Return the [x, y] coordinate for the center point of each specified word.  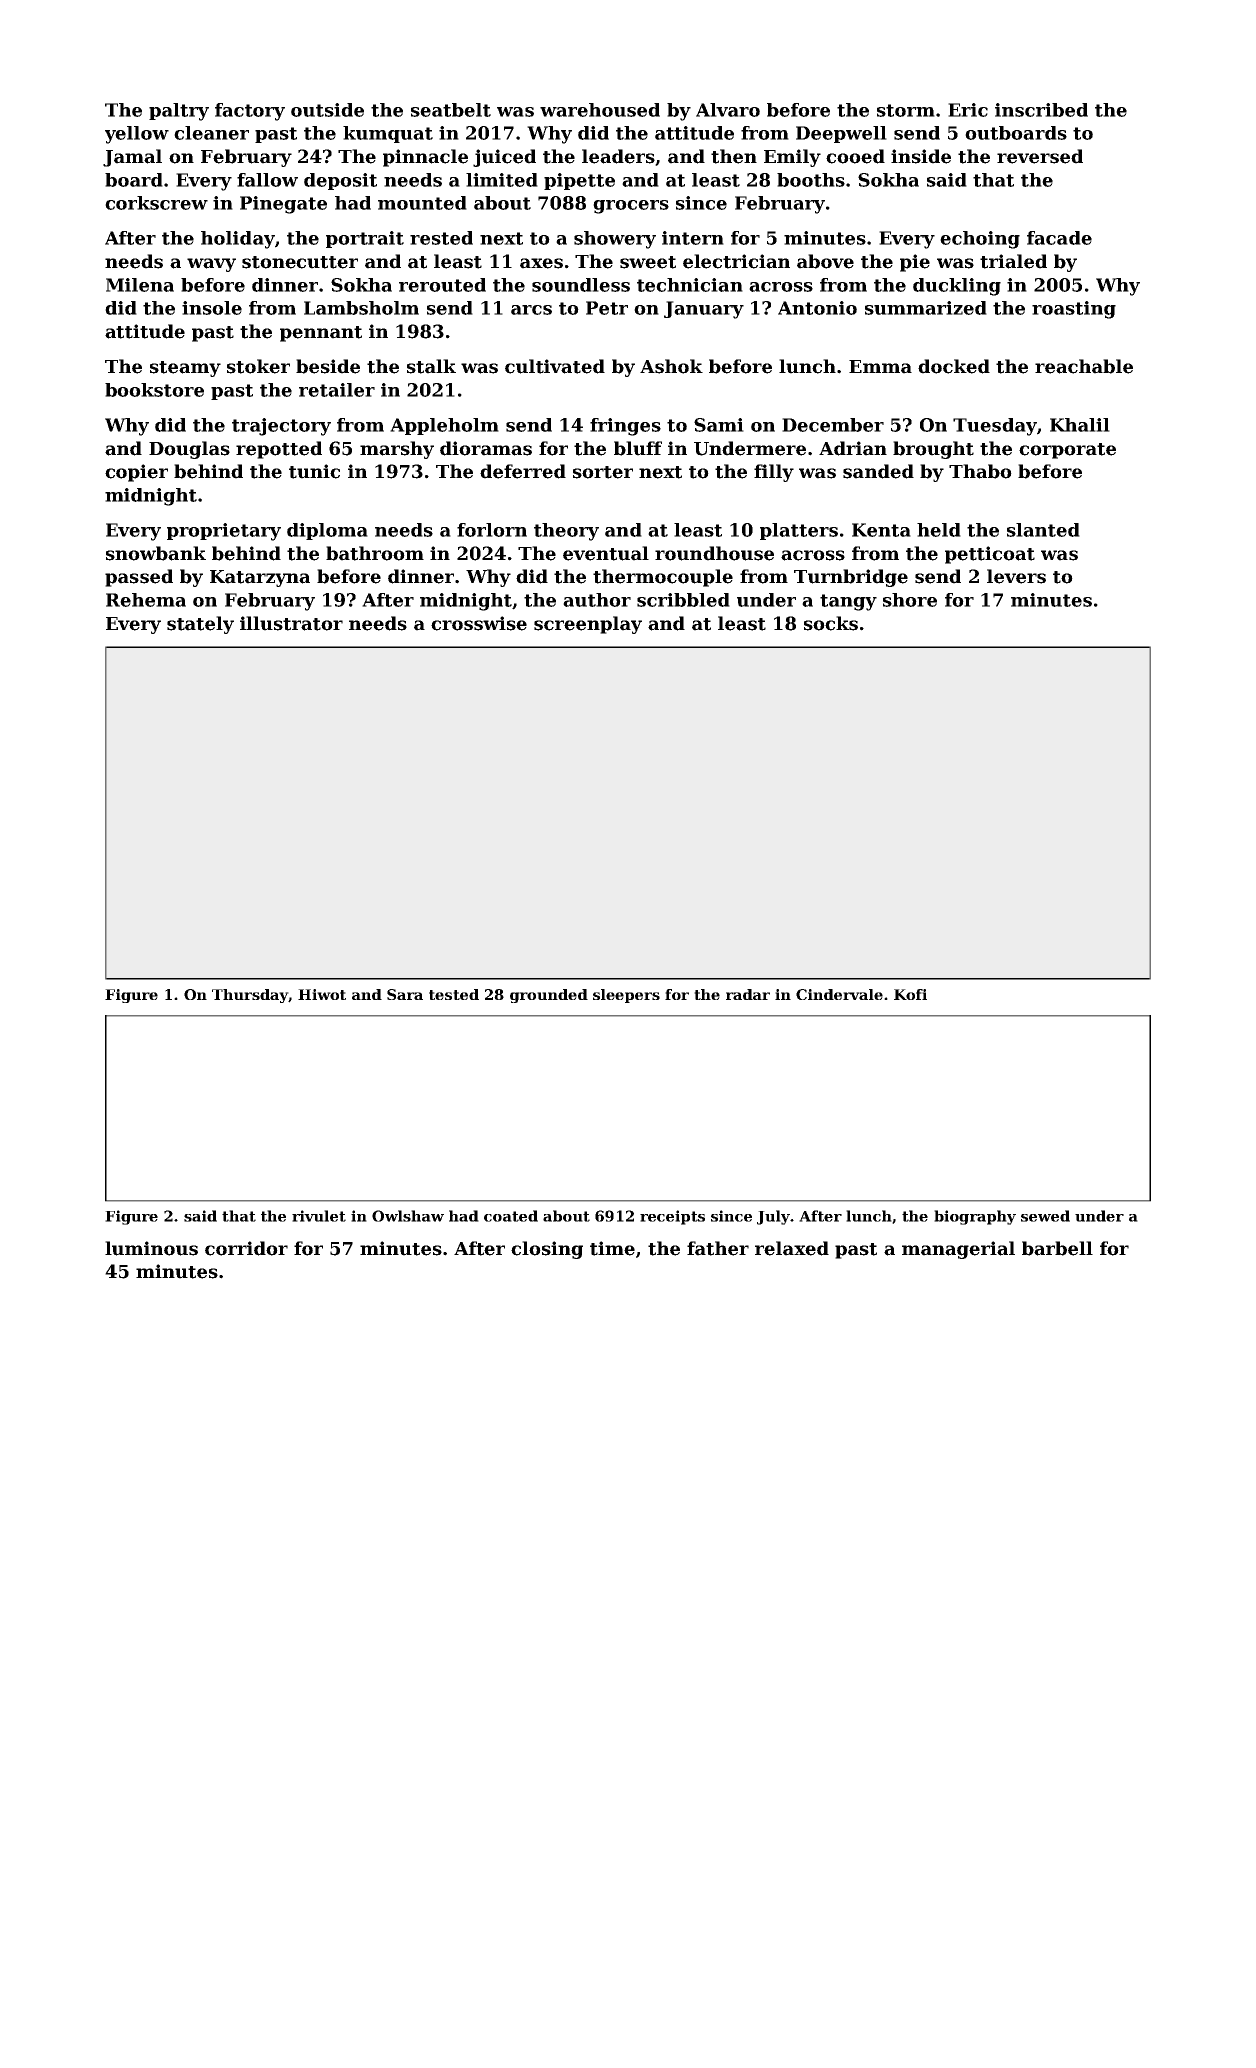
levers [1016, 576]
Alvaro [728, 110]
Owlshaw [408, 1216]
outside [327, 110]
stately [200, 625]
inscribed [1041, 110]
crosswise [479, 623]
